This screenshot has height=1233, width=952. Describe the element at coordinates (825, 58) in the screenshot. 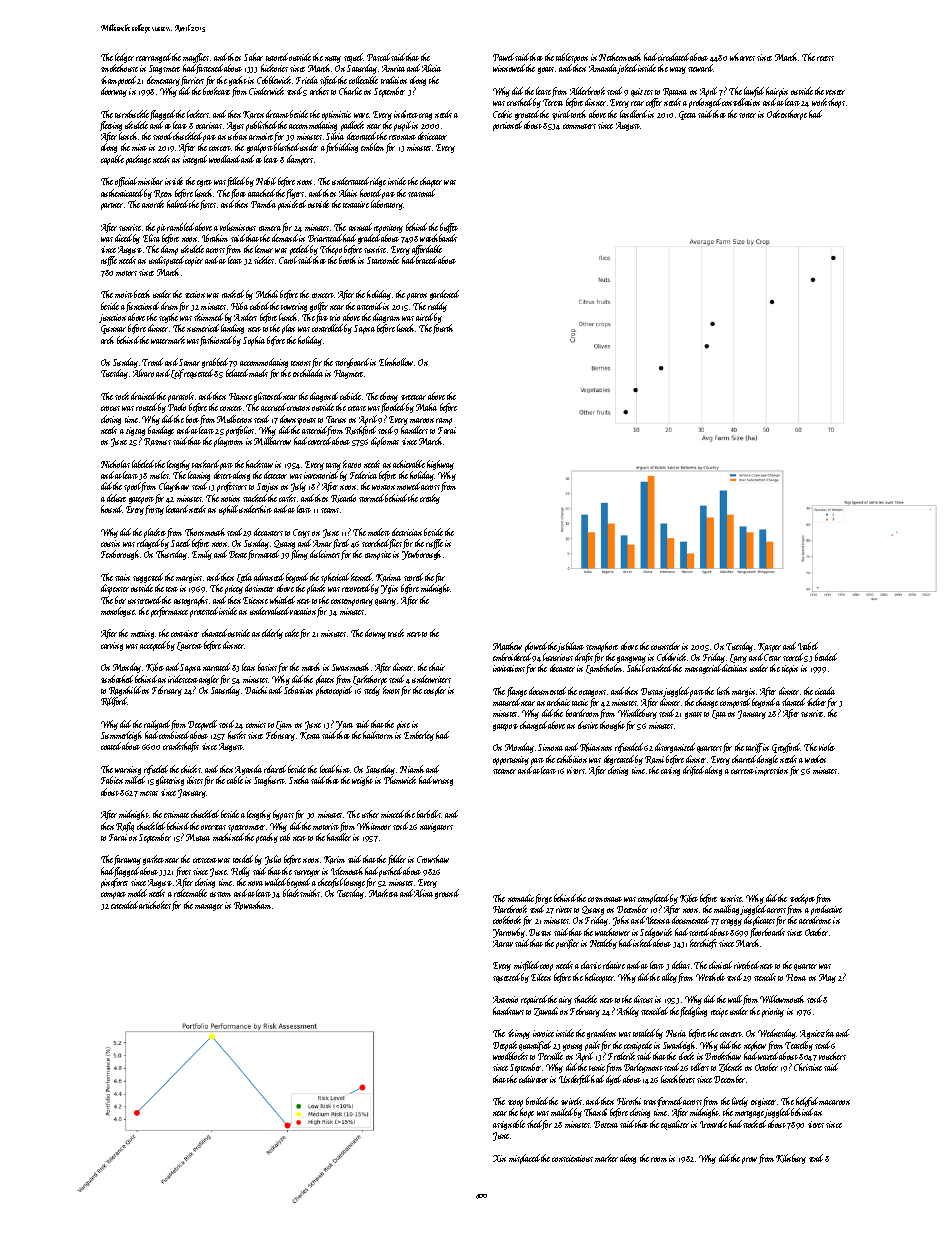

I see `recess` at that location.
